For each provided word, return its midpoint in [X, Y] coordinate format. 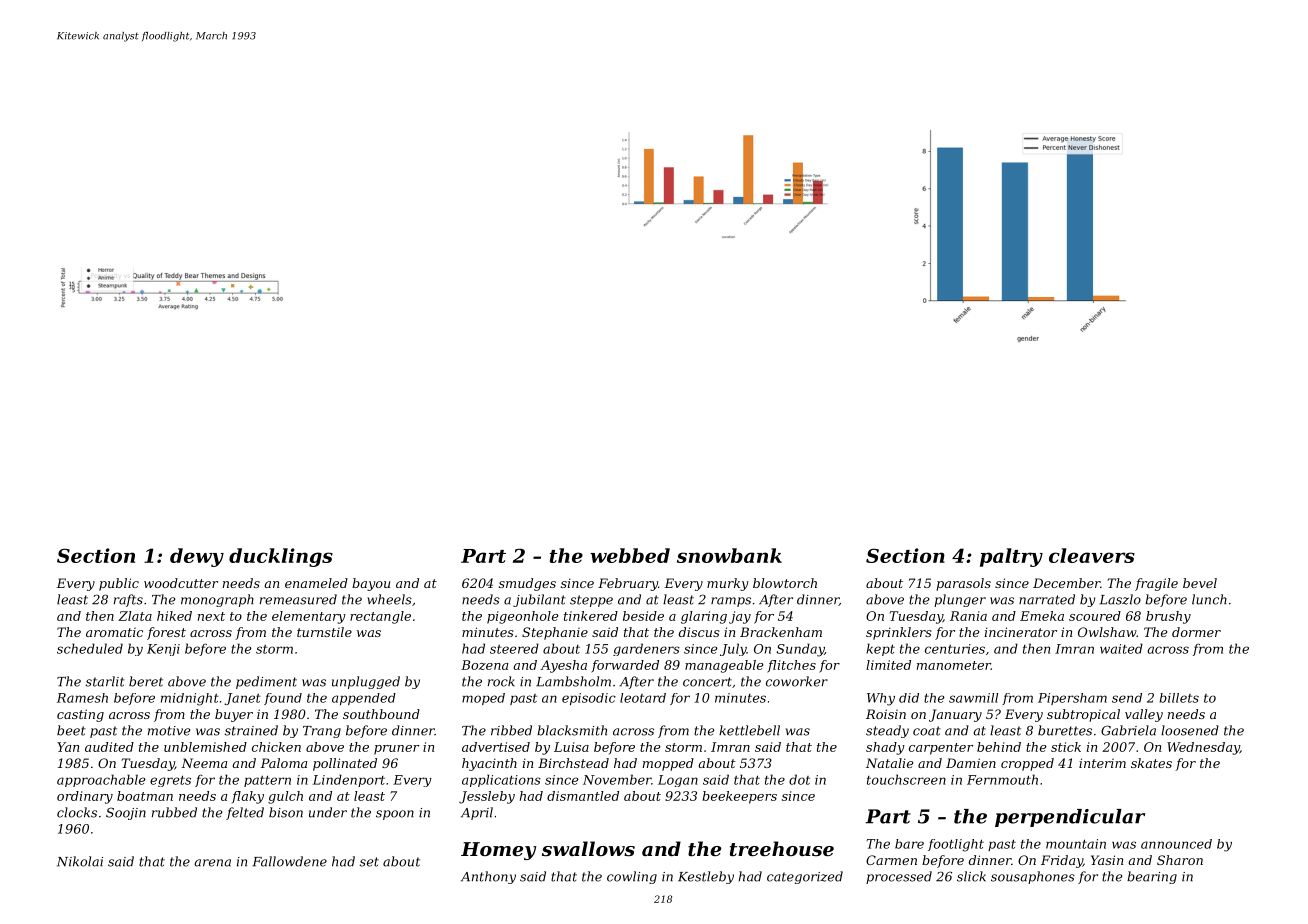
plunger [960, 600]
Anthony [488, 877]
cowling [632, 877]
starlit [105, 681]
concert [707, 682]
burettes [1065, 730]
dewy [197, 557]
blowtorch [785, 583]
